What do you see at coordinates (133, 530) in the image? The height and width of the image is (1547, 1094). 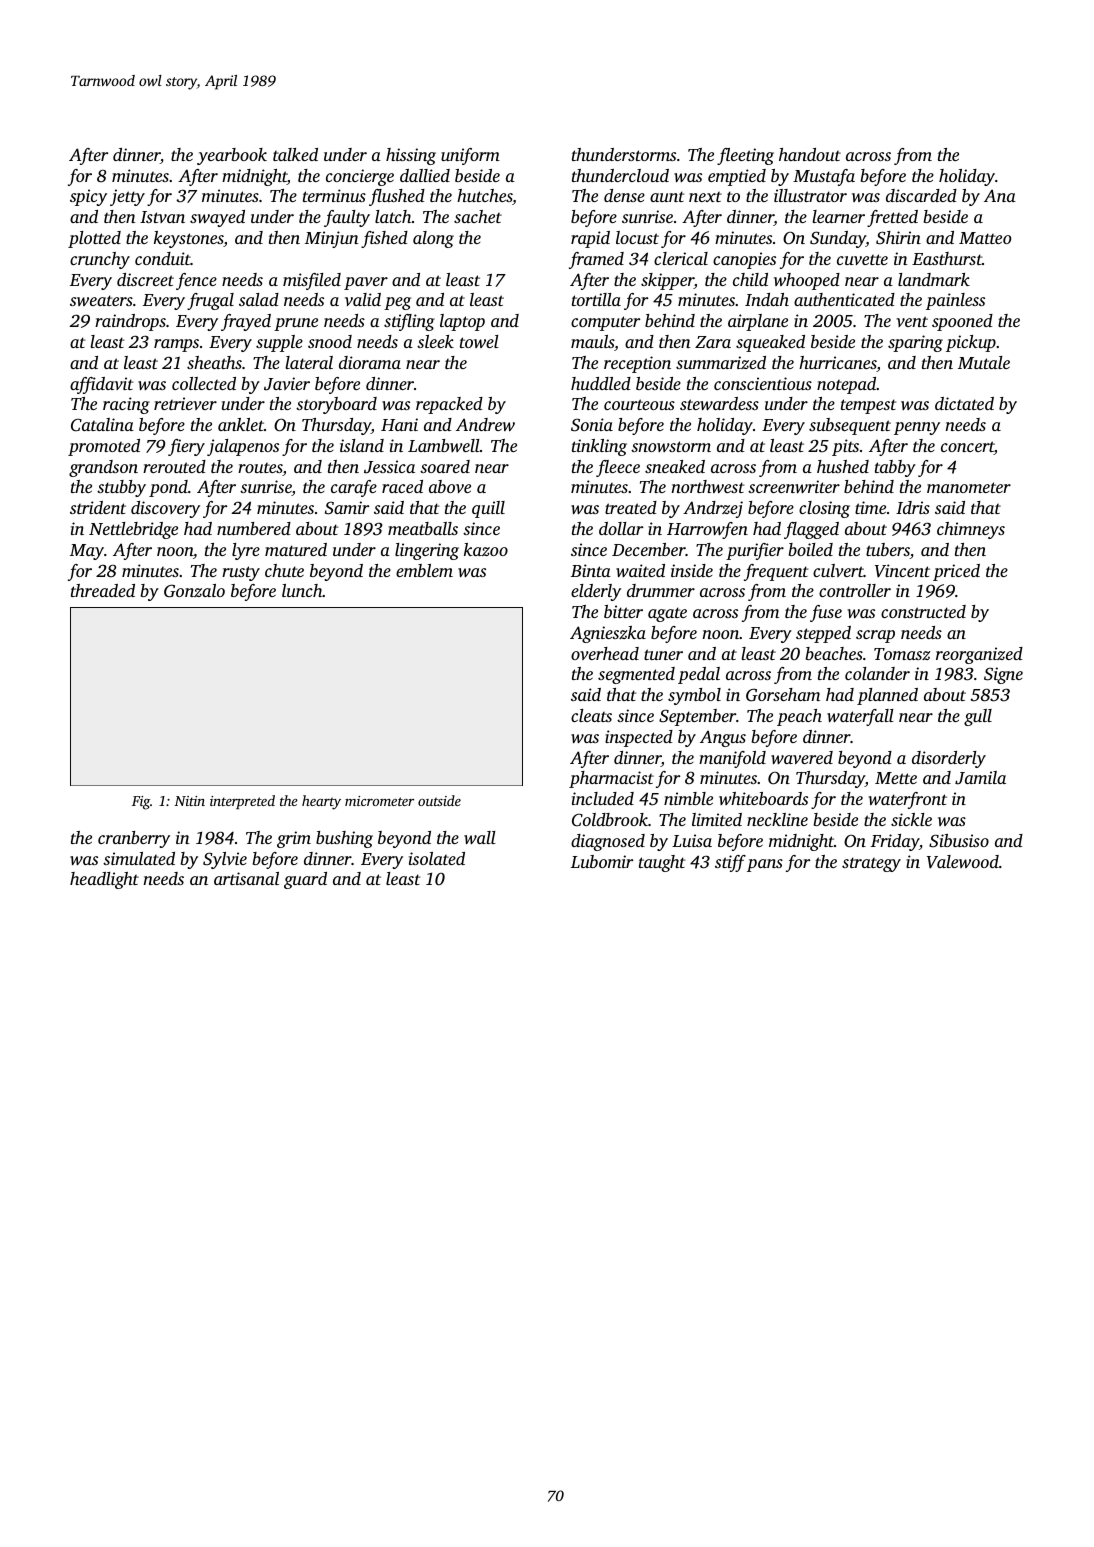 I see `Nettlebridge` at bounding box center [133, 530].
